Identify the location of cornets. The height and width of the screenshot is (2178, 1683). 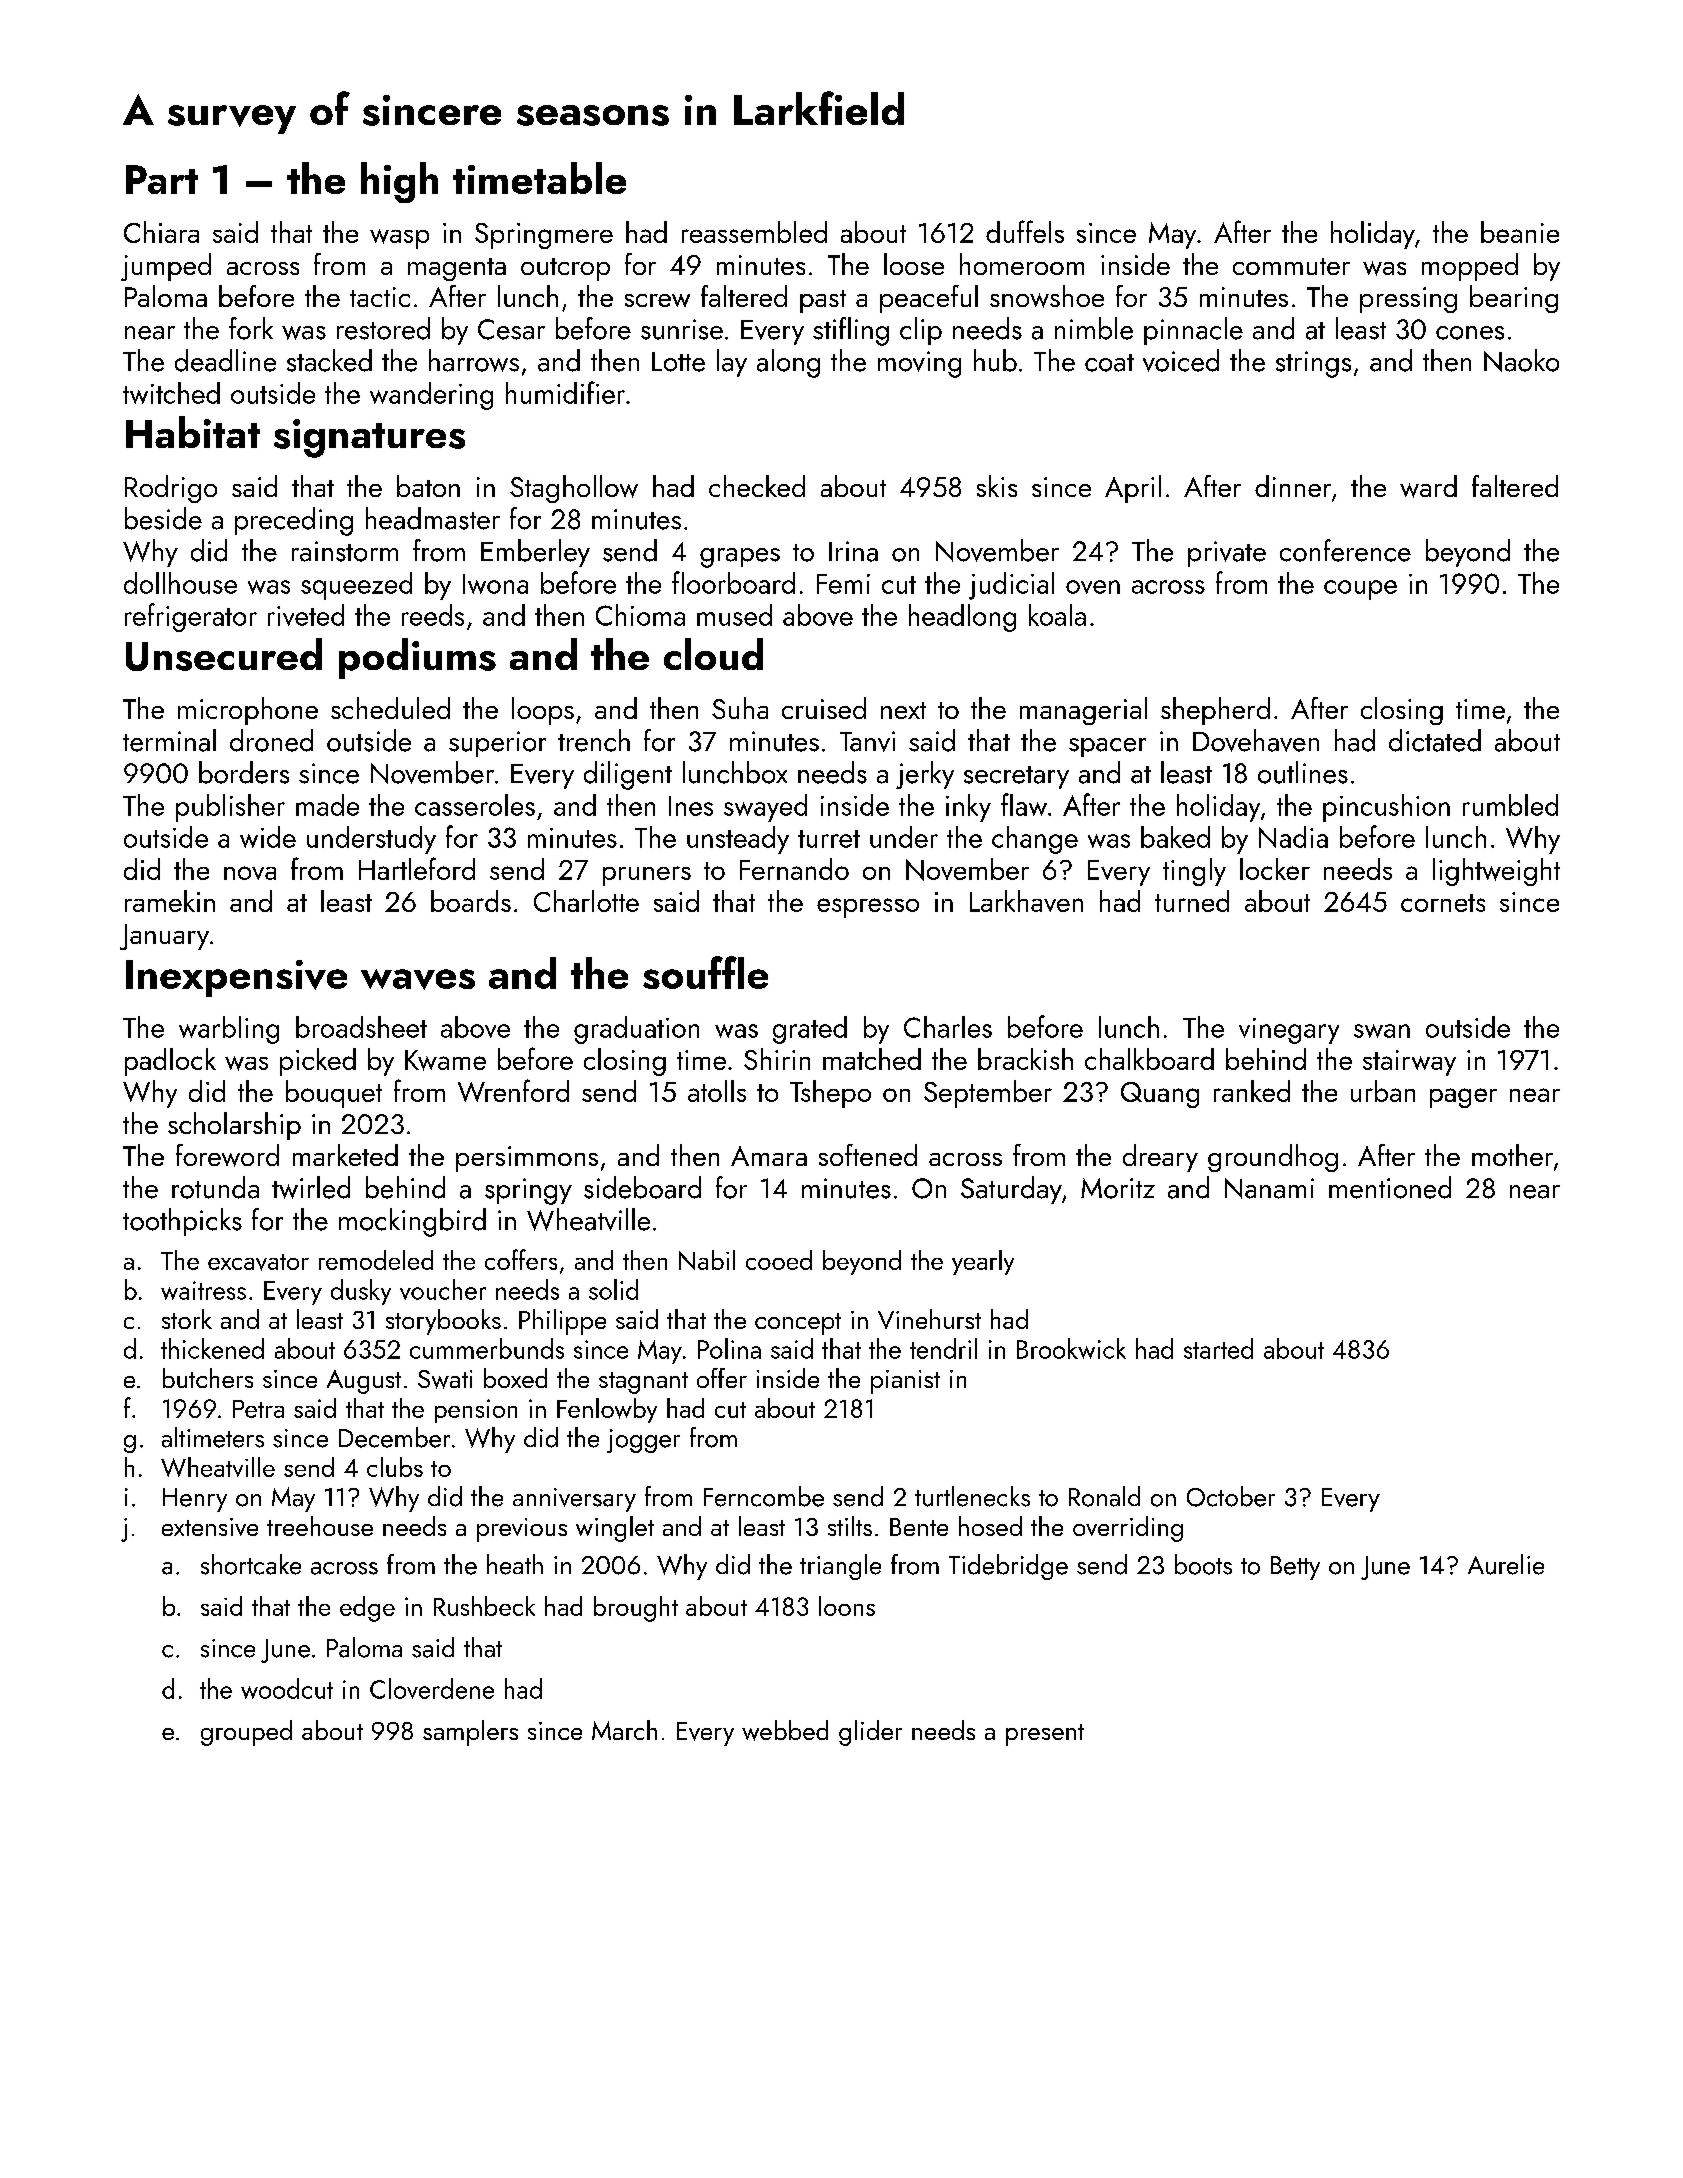
(1443, 903).
